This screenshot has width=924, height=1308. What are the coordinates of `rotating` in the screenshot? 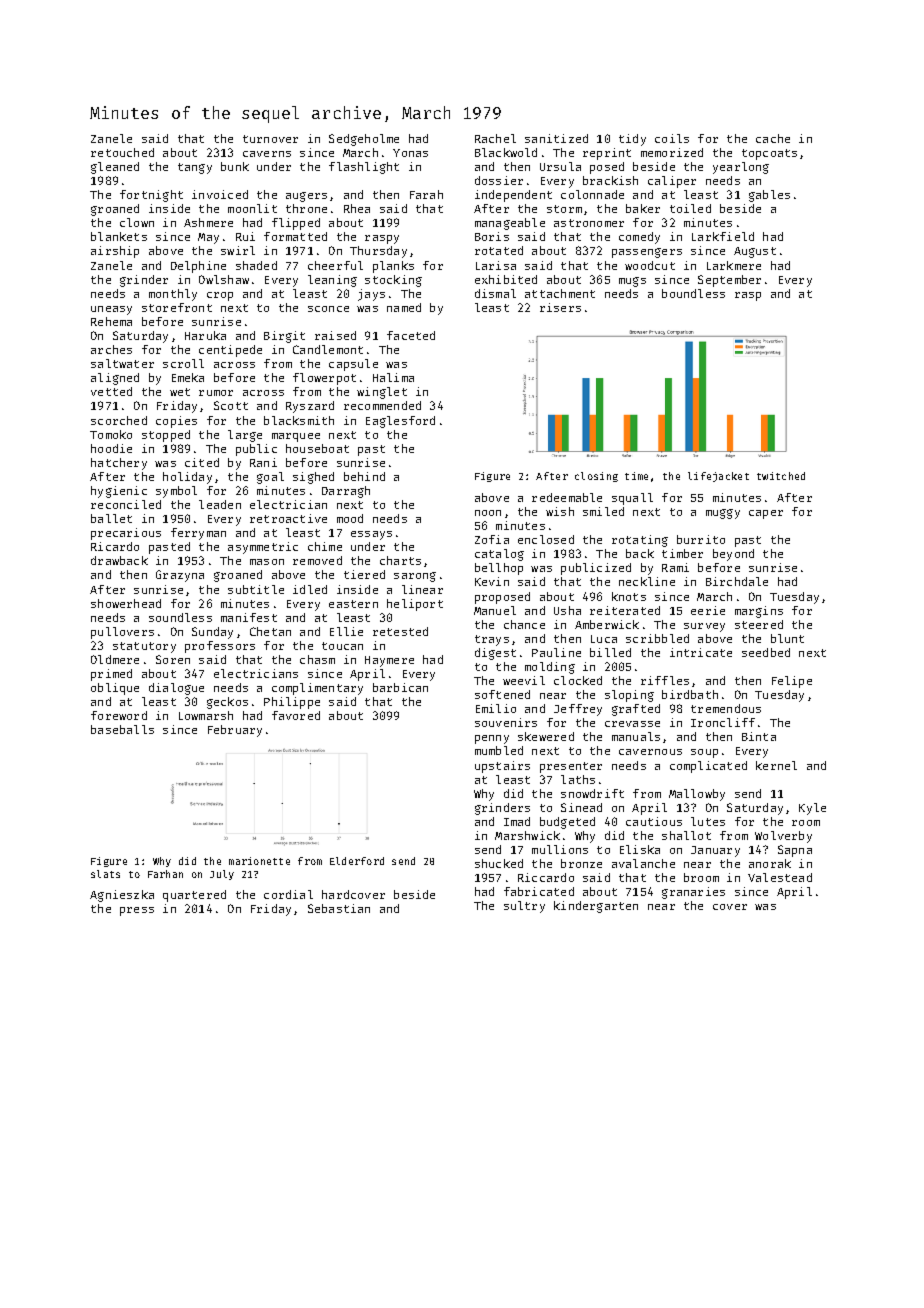 It's located at (640, 541).
